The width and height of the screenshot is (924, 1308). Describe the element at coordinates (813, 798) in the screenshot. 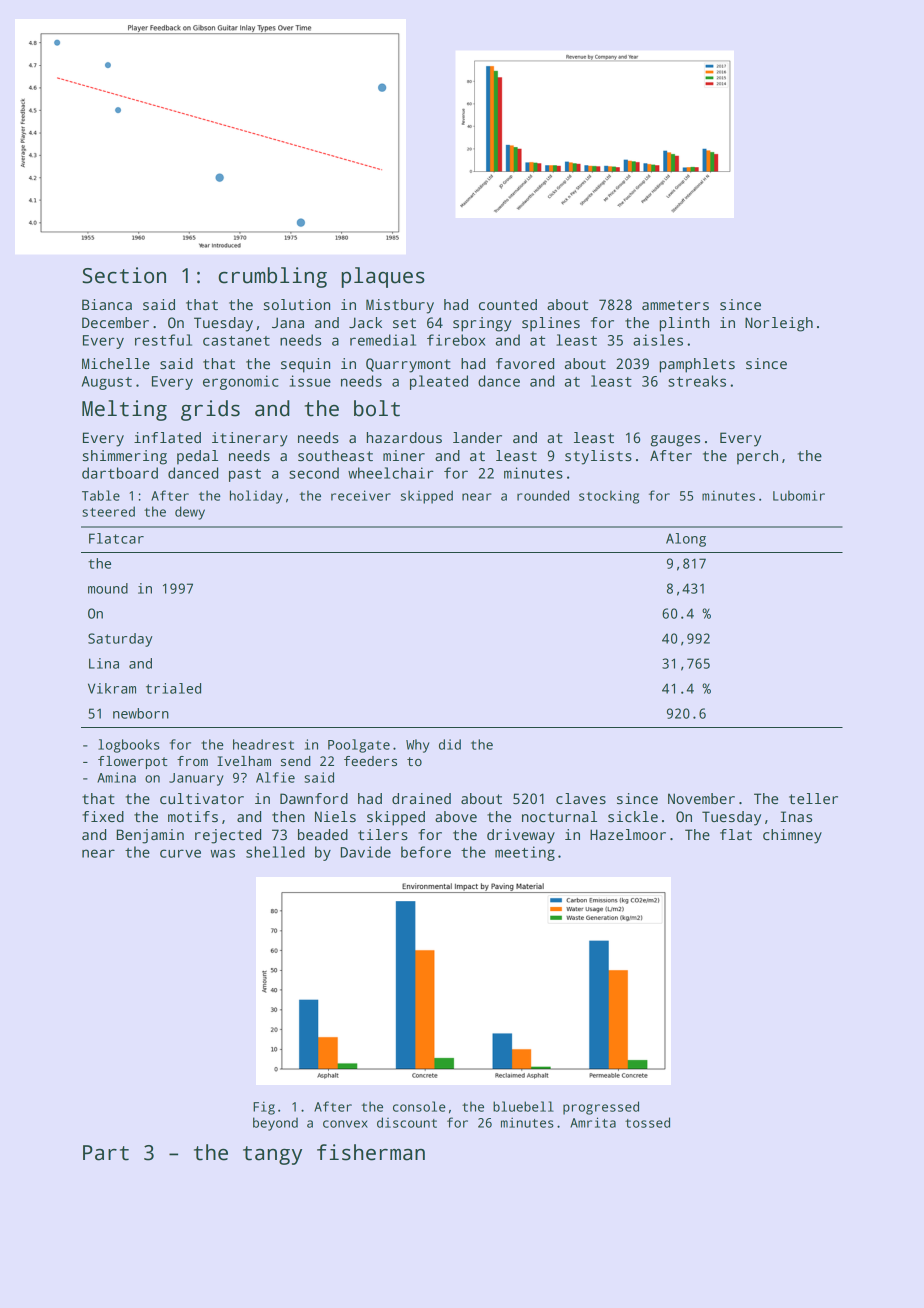

I see `teller` at that location.
